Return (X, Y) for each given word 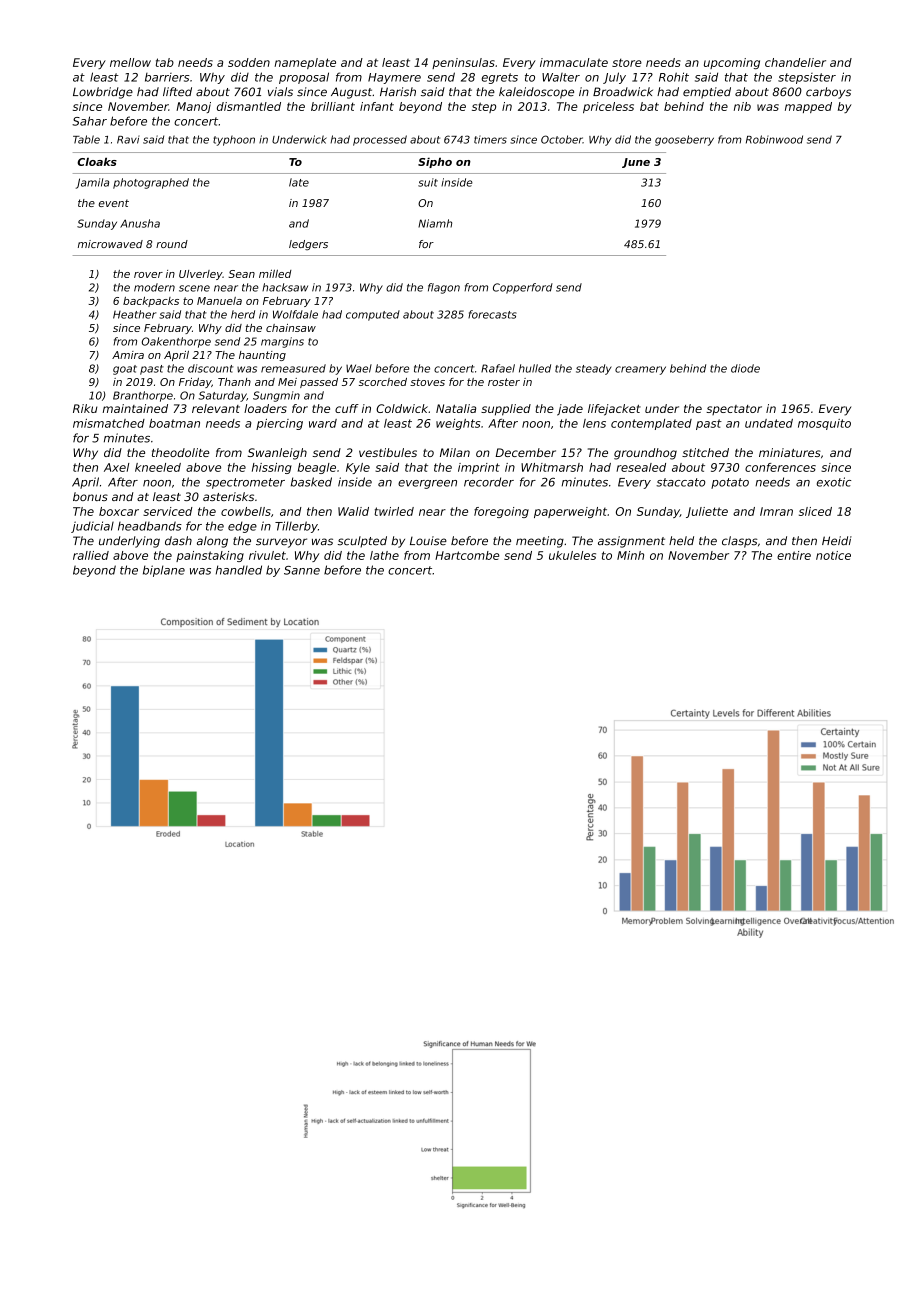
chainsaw (291, 328)
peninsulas (463, 63)
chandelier (795, 62)
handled (239, 570)
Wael (359, 368)
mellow (130, 62)
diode (745, 368)
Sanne (302, 570)
